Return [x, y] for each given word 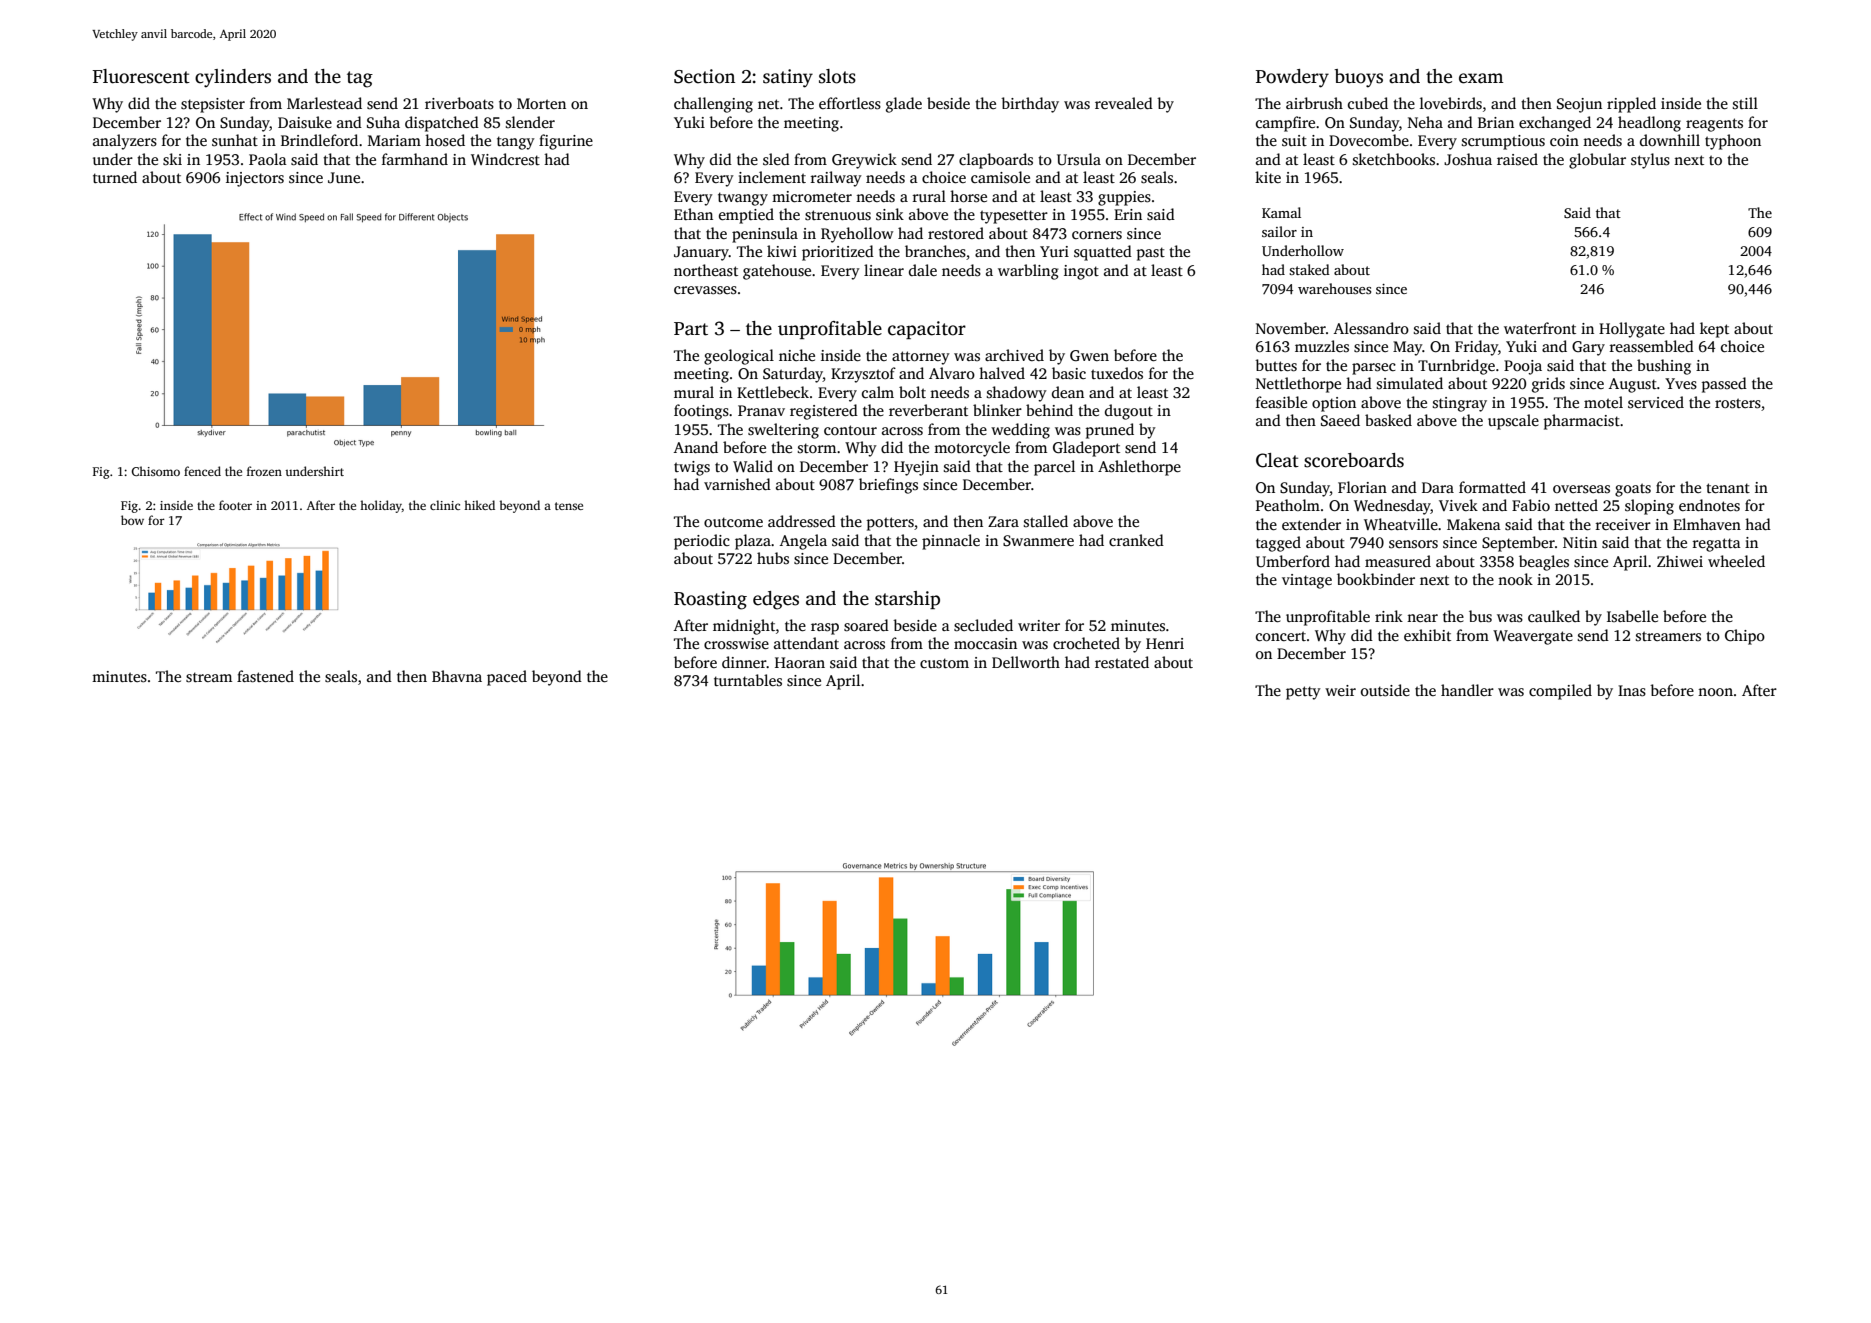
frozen [264, 471]
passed [1724, 385]
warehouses [1334, 288]
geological [739, 357]
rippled [1631, 105]
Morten [541, 103]
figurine [566, 142]
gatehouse [777, 272]
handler [1467, 690]
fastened [265, 676]
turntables [748, 680]
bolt [912, 392]
